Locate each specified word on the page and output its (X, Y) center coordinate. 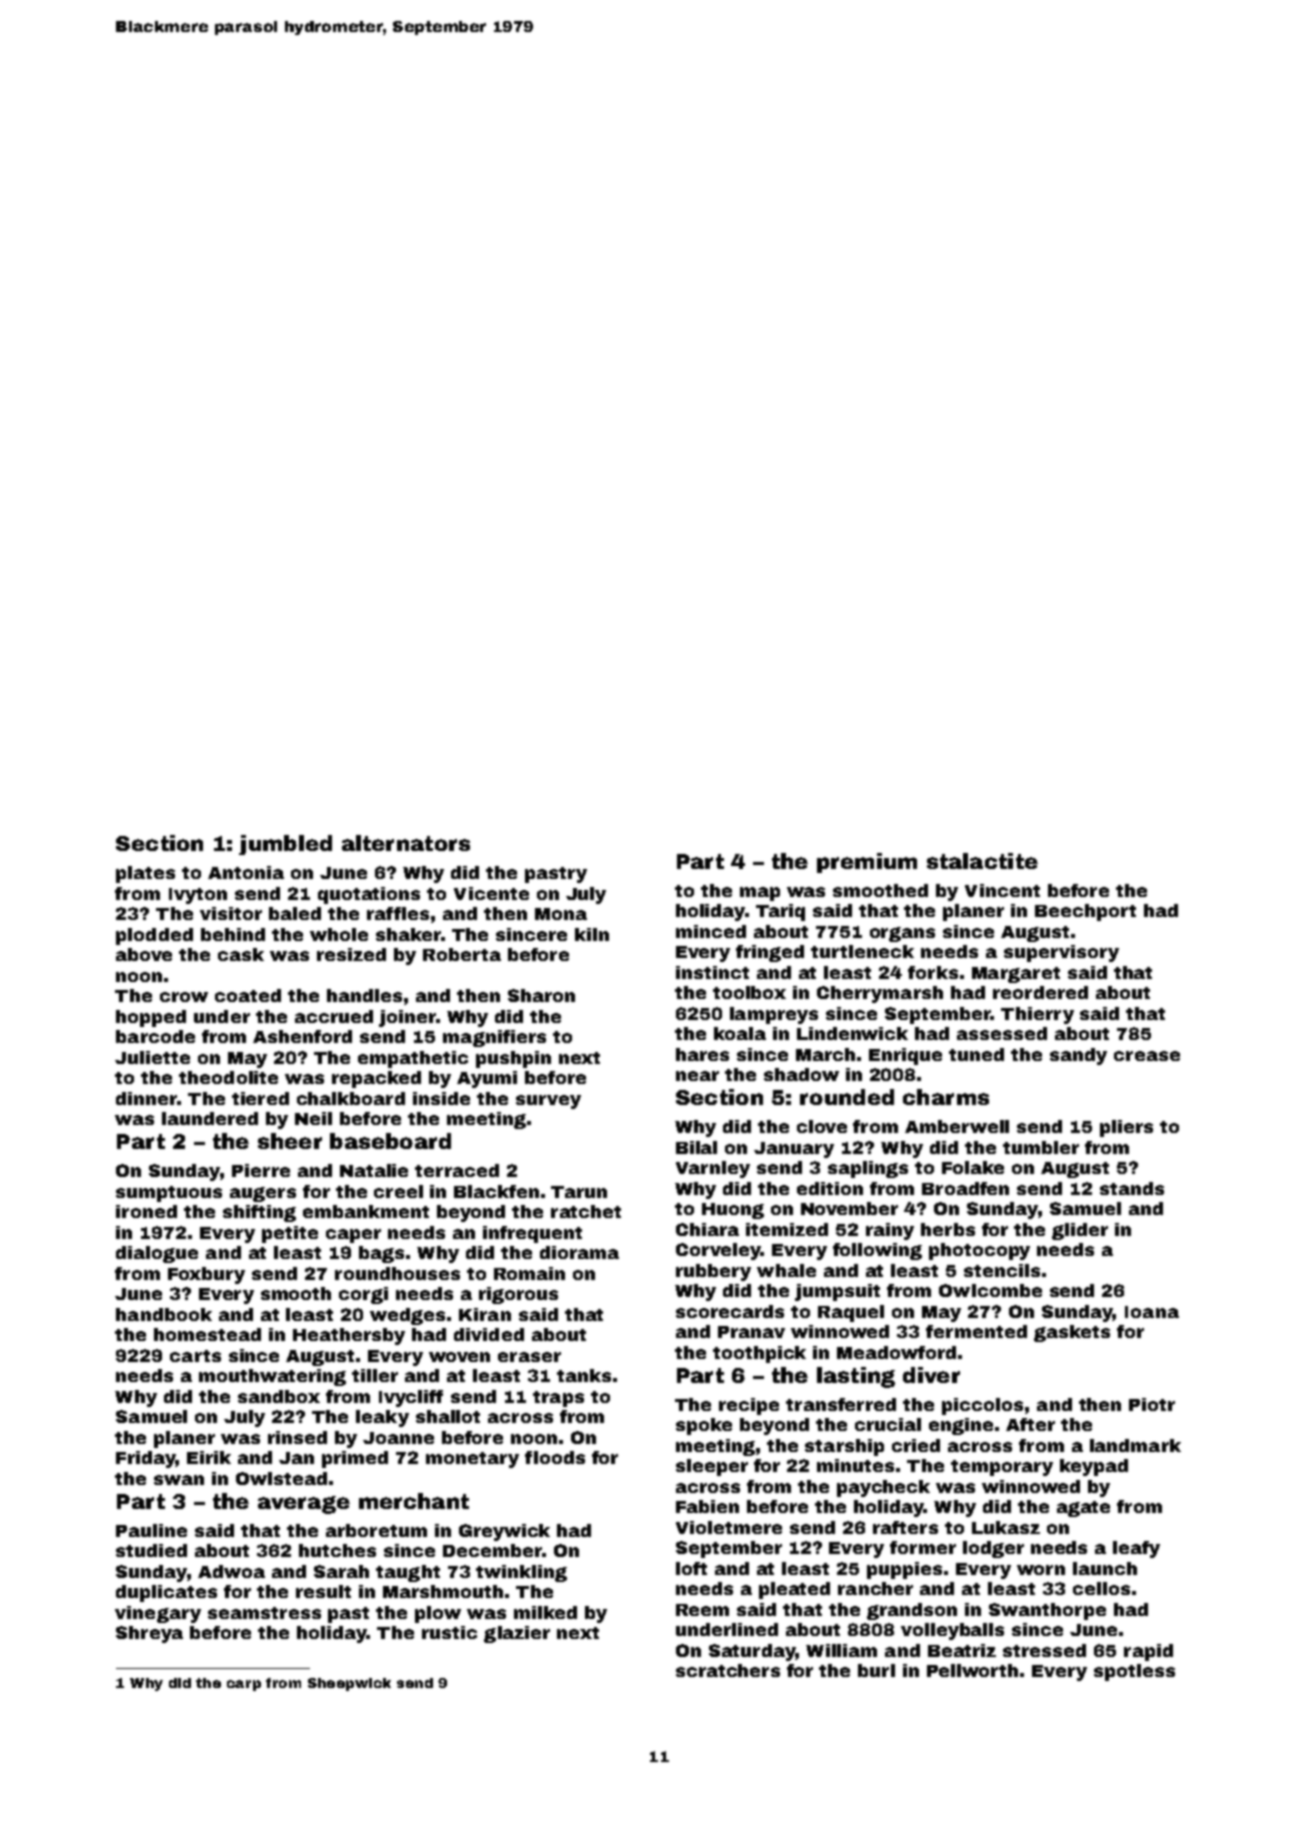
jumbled (285, 845)
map (760, 894)
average (304, 1505)
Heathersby (349, 1336)
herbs (948, 1229)
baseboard (390, 1141)
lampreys (774, 1015)
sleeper (712, 1467)
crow (184, 997)
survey (548, 1102)
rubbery (713, 1272)
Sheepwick (349, 1684)
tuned (976, 1054)
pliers (1126, 1128)
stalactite (982, 861)
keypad (1094, 1467)
